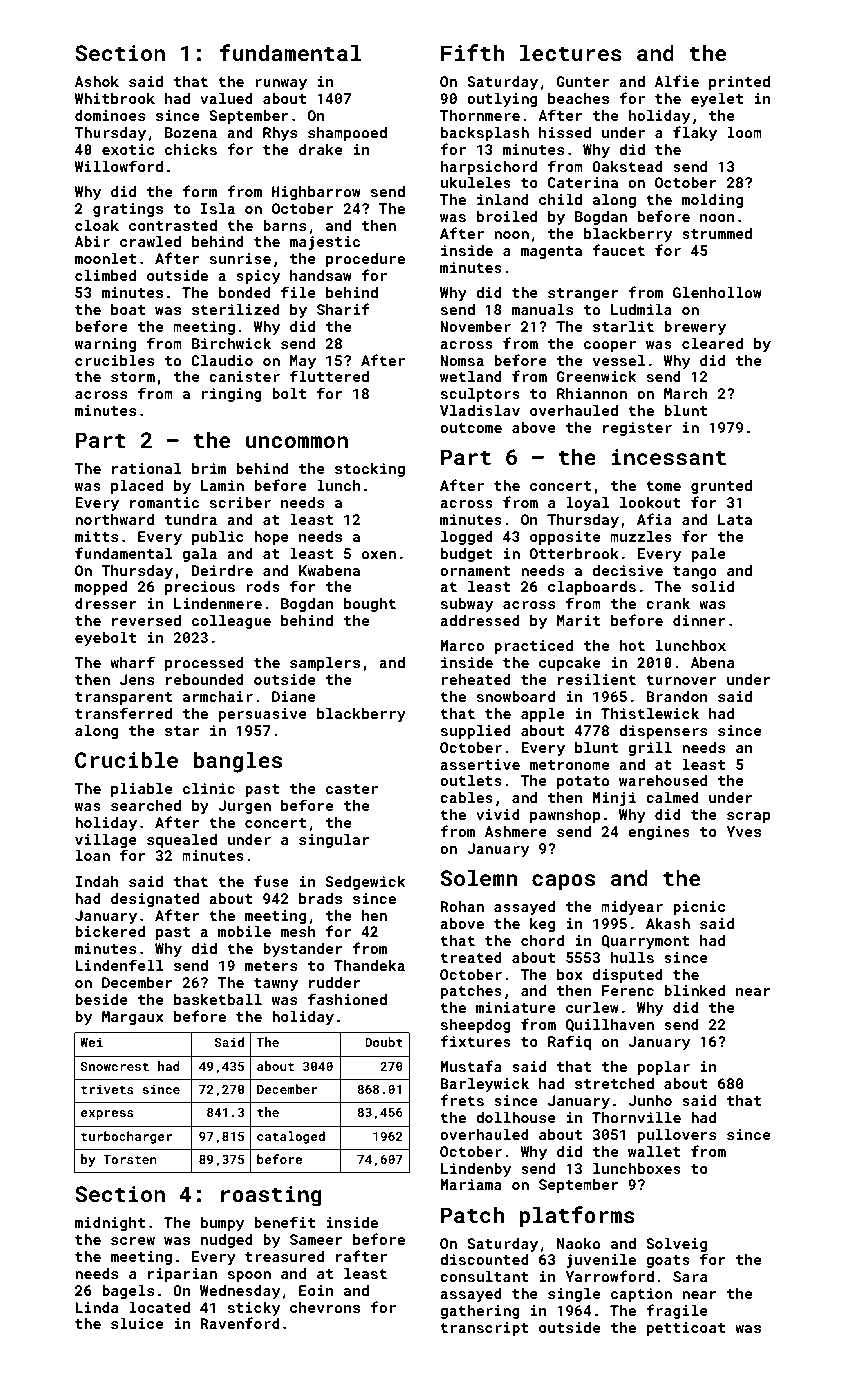  Describe the element at coordinates (664, 1068) in the screenshot. I see `poplar` at that location.
